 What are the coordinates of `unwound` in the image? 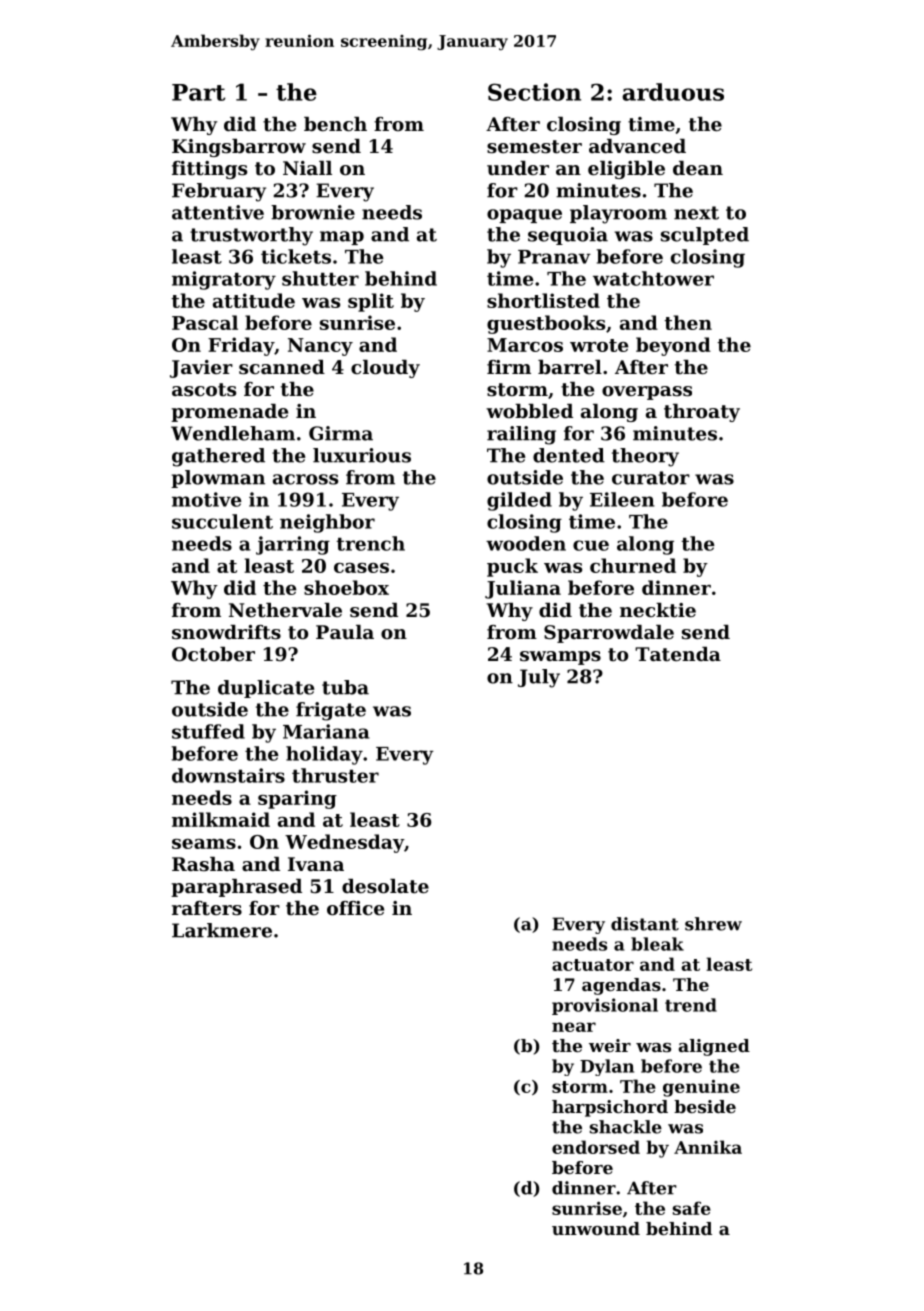 It's located at (596, 1228).
